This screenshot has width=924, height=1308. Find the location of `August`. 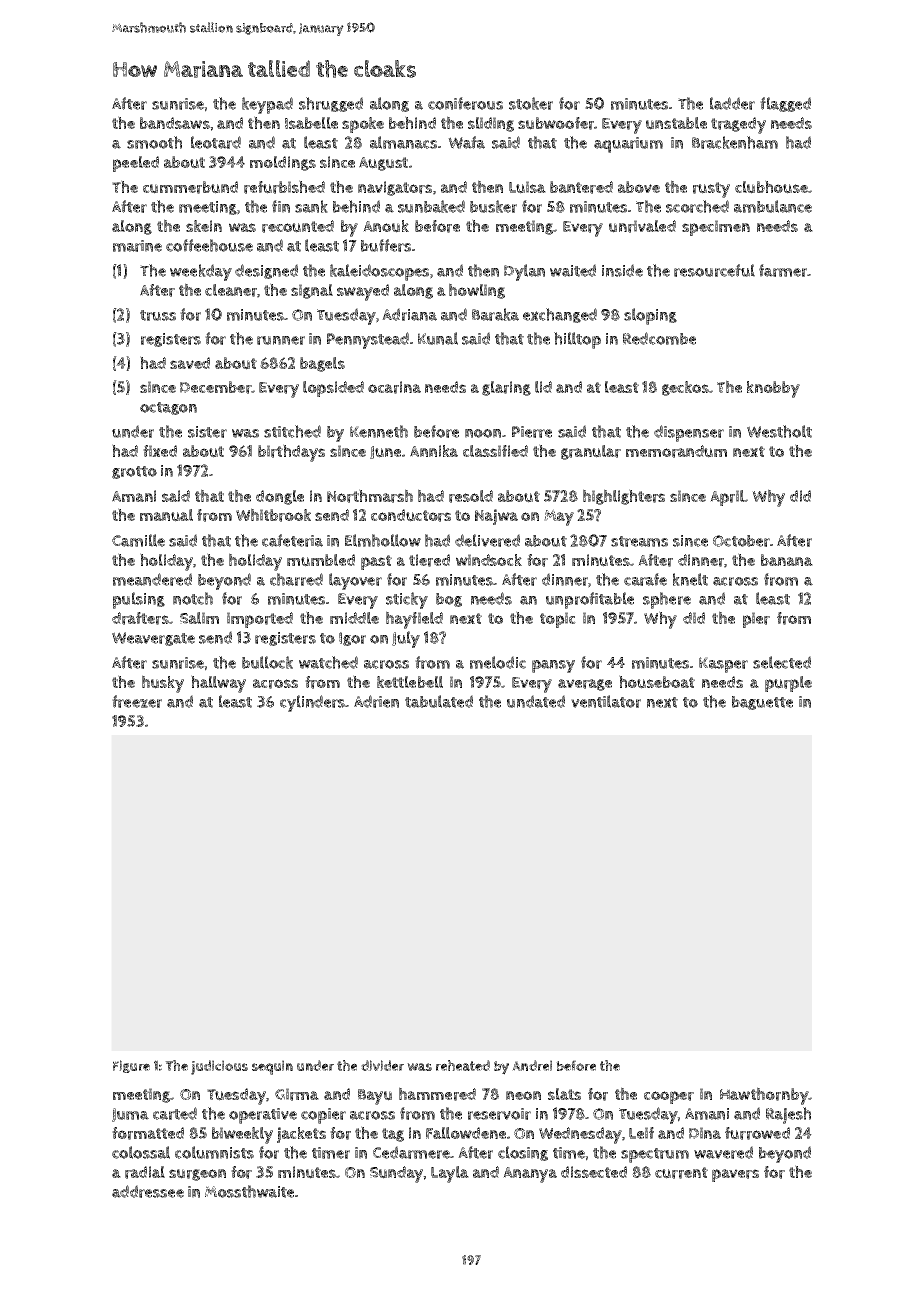

August is located at coordinates (383, 164).
